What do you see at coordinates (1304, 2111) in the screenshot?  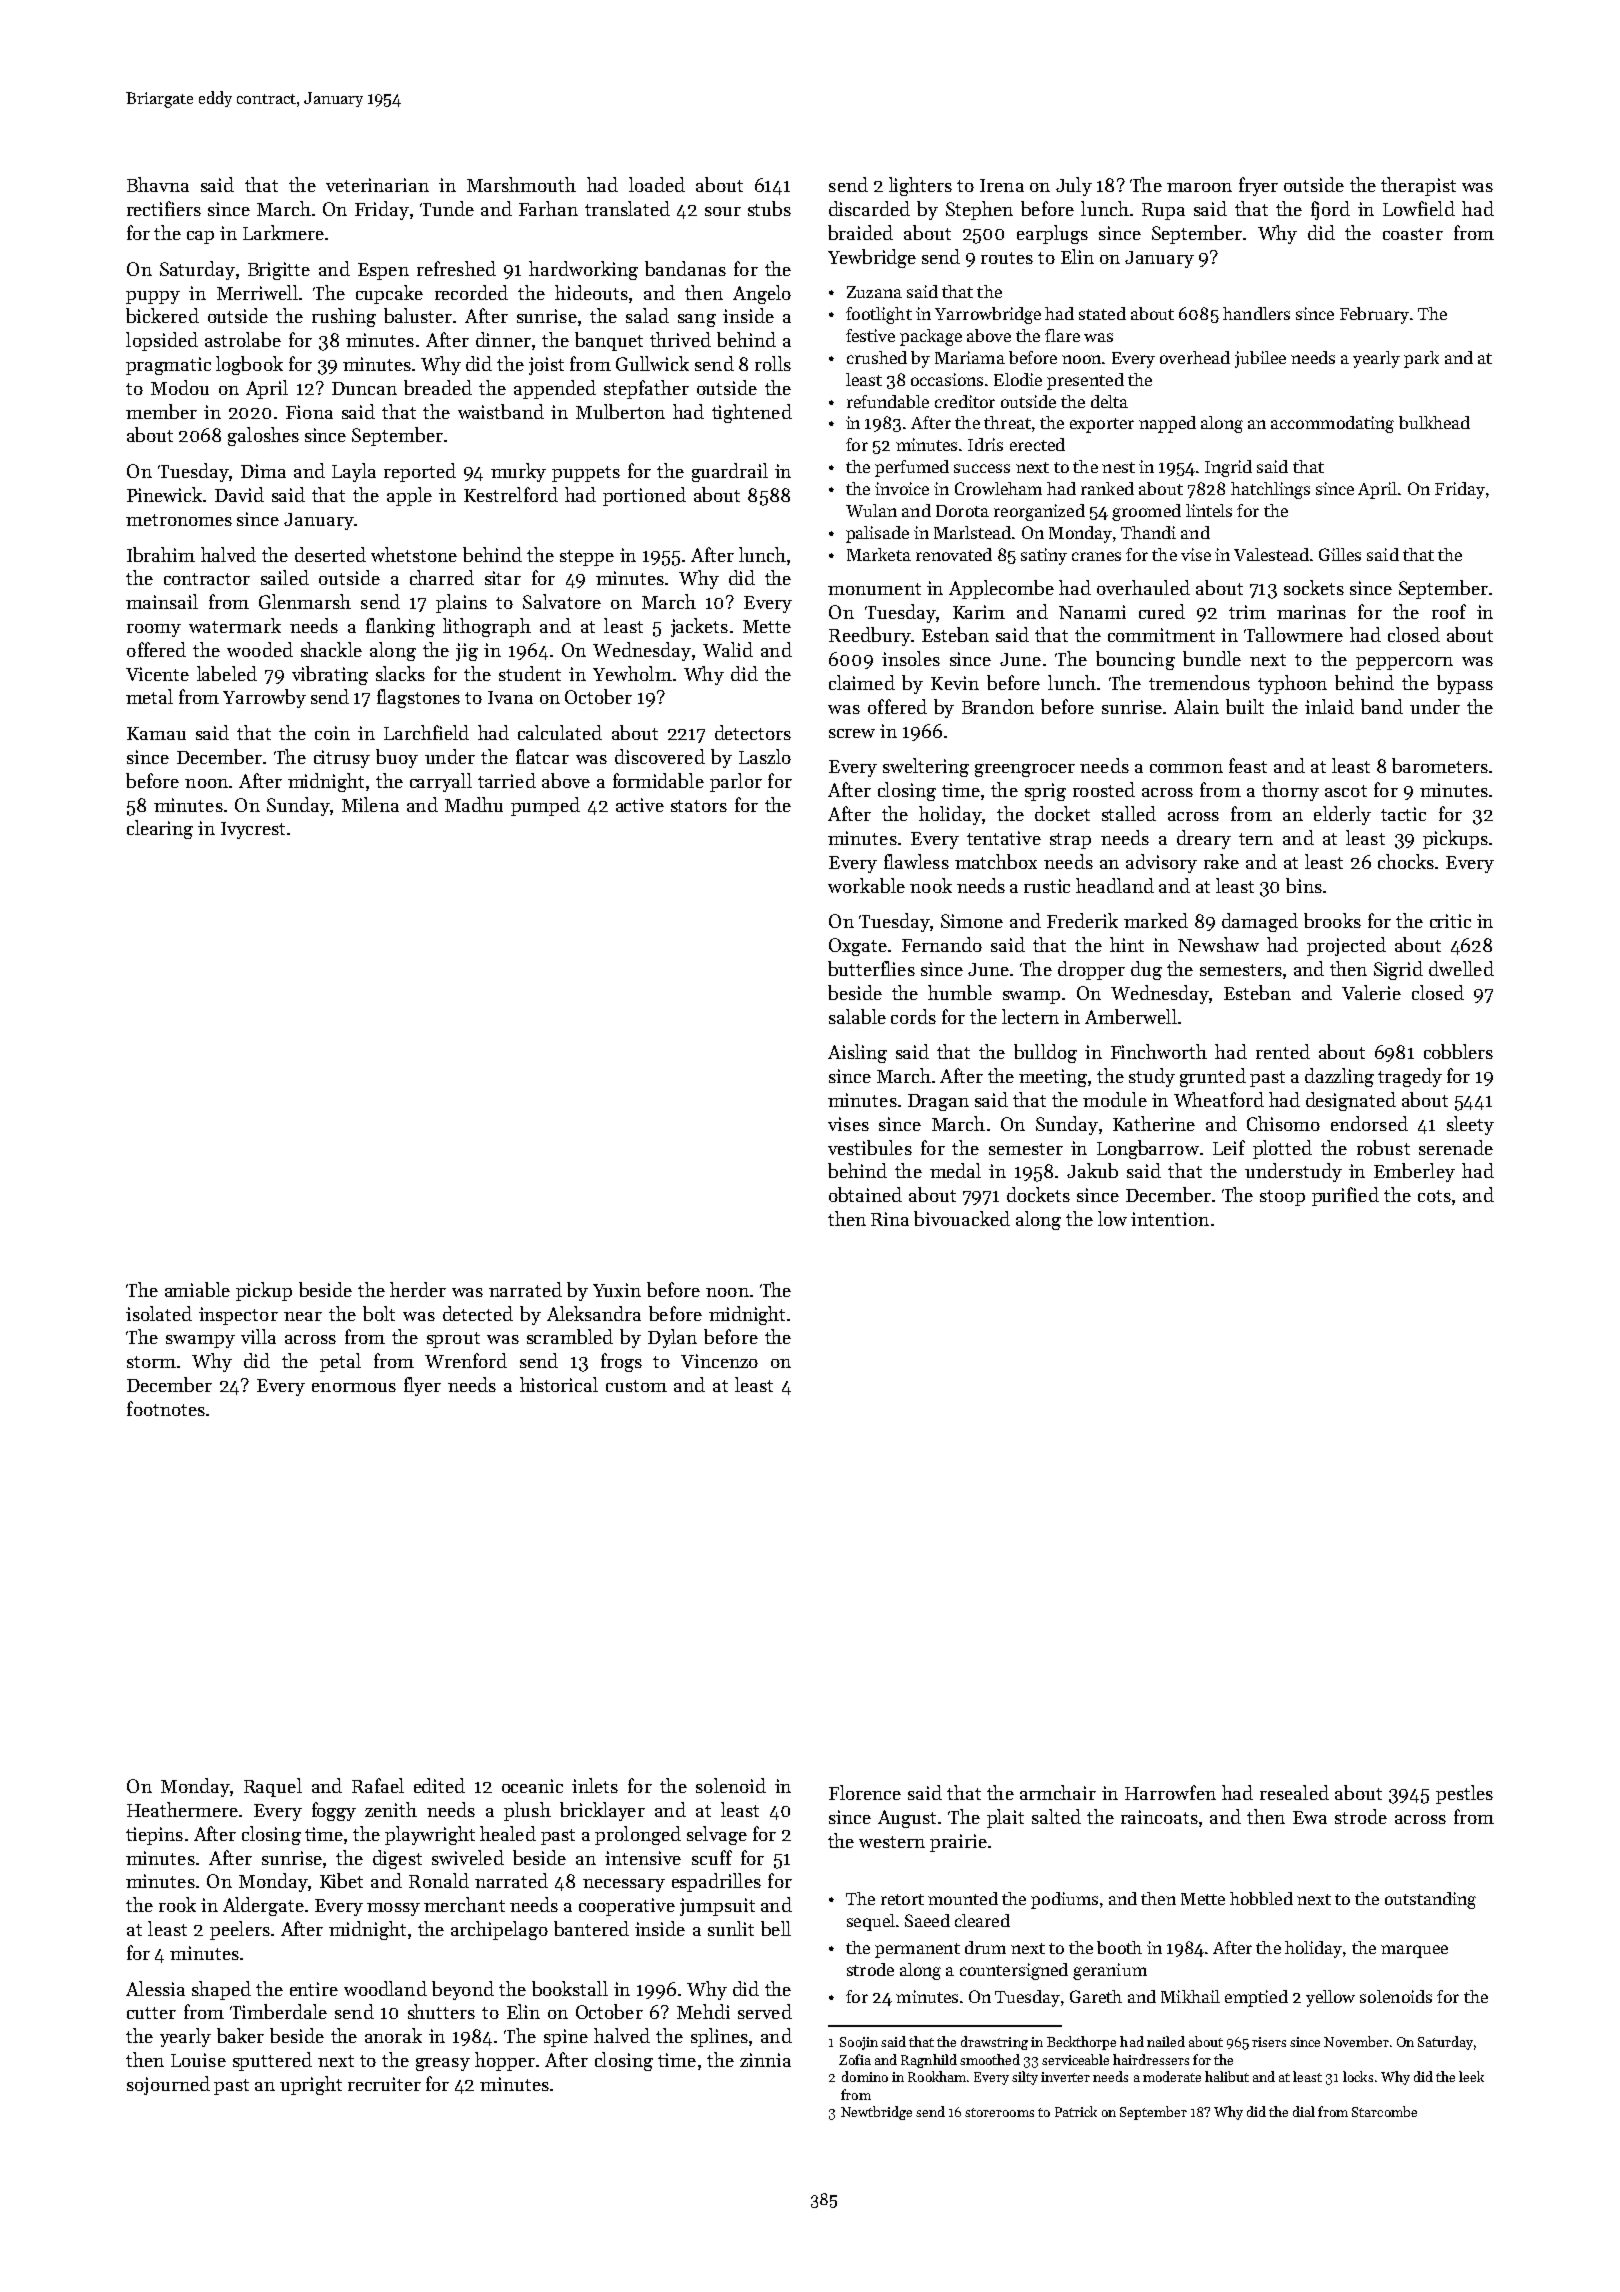 I see `dial` at bounding box center [1304, 2111].
